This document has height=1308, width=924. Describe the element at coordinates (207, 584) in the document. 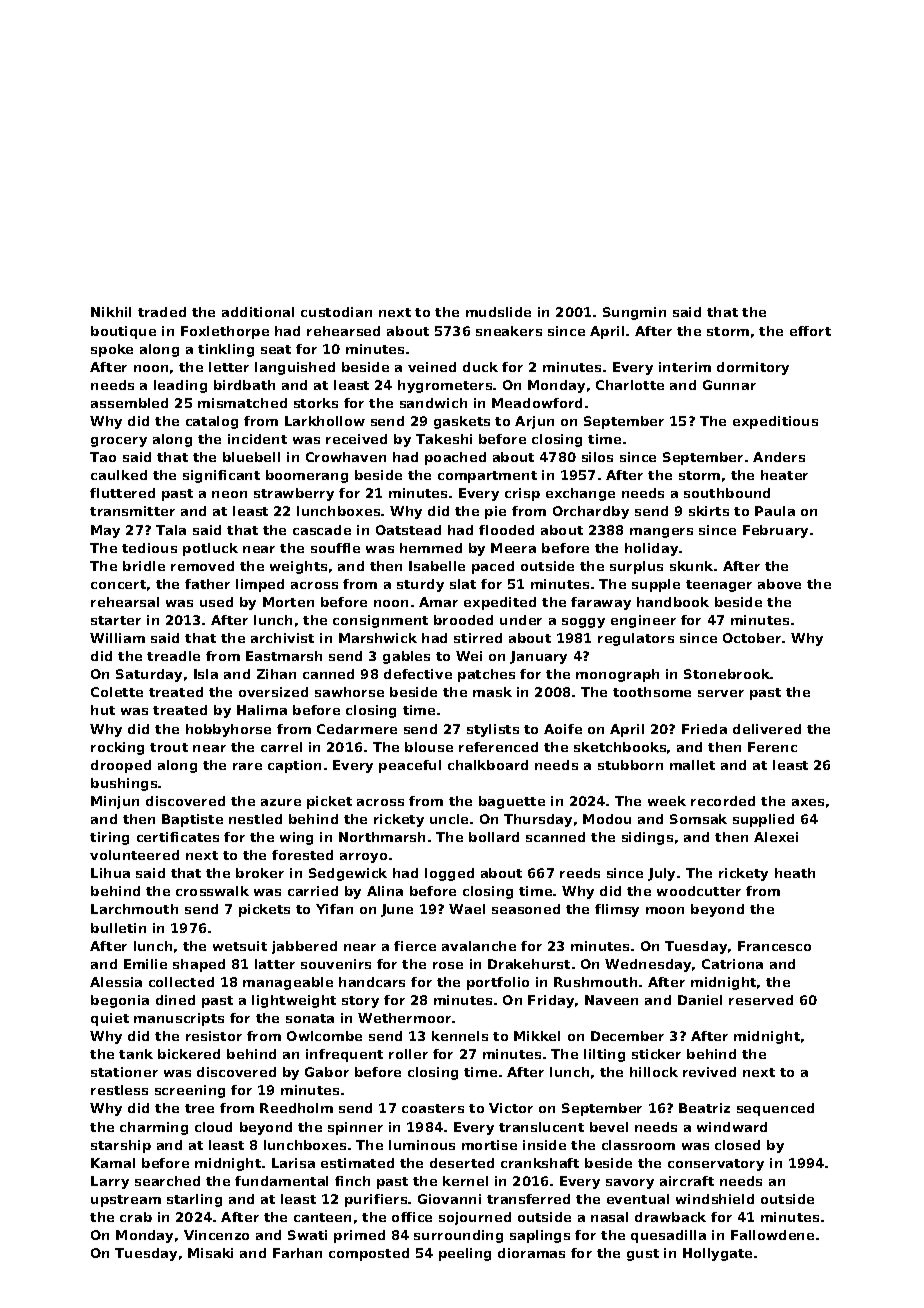

I see `father` at that location.
